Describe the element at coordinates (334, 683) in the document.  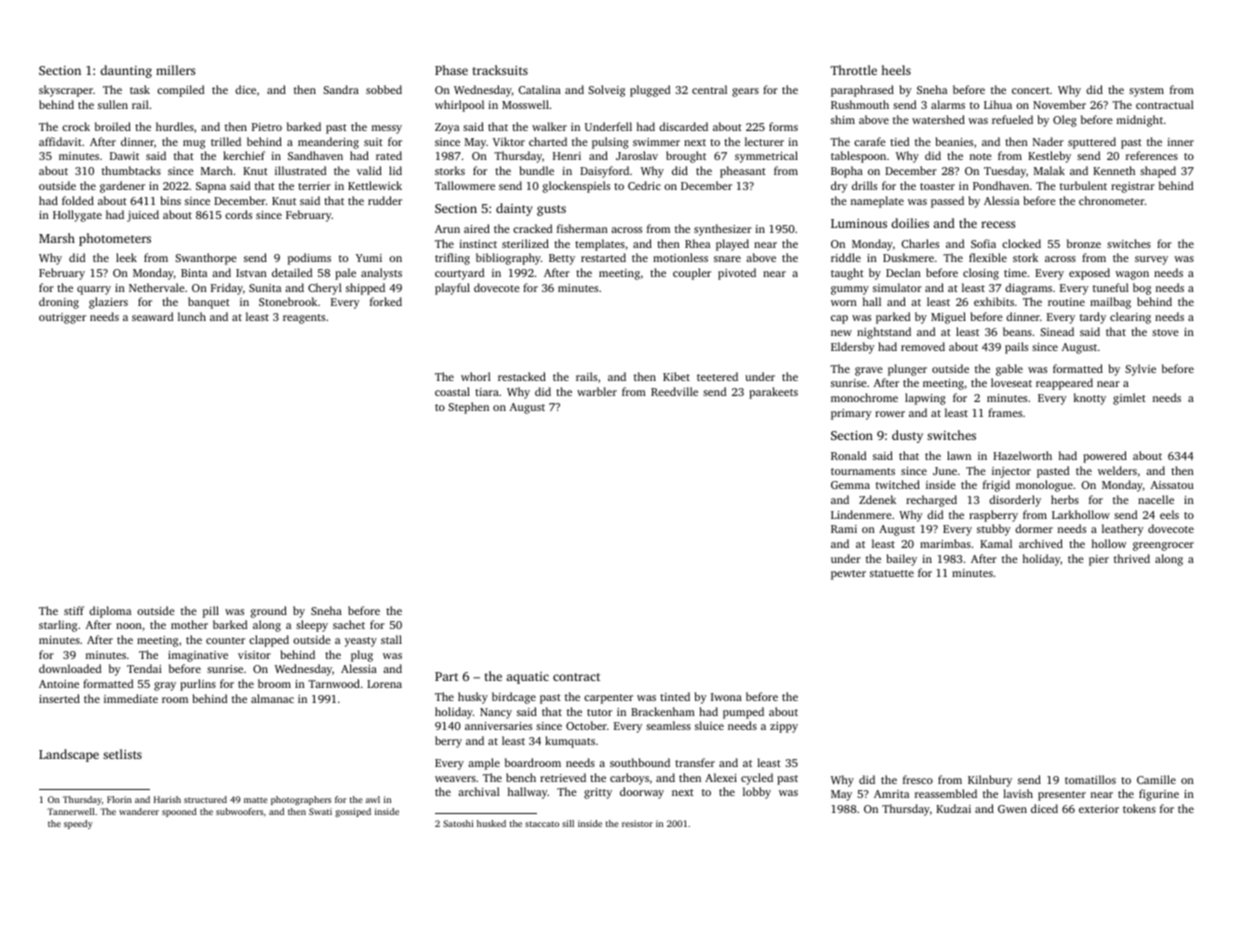
I see `Tarnwood` at that location.
